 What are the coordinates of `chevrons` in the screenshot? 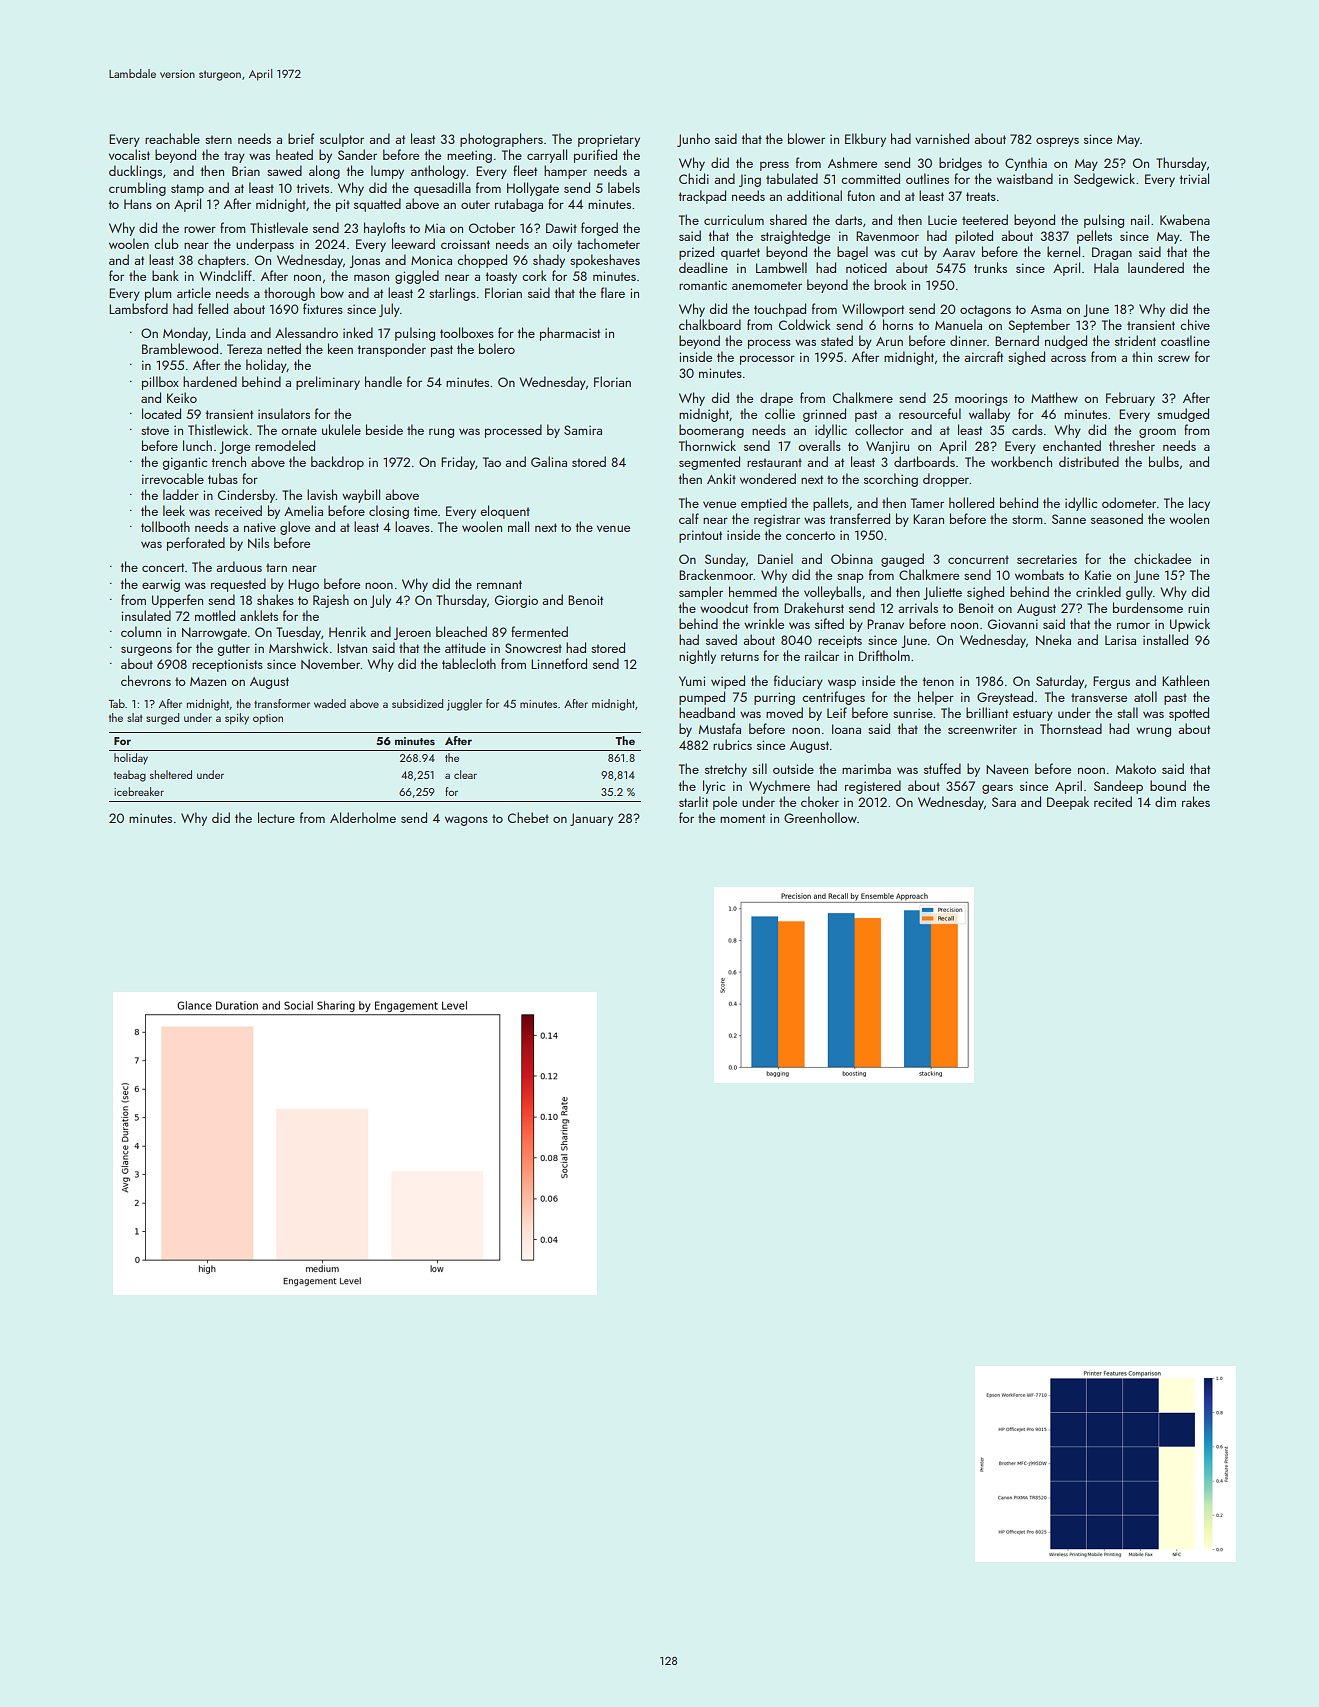 It's located at (146, 680).
